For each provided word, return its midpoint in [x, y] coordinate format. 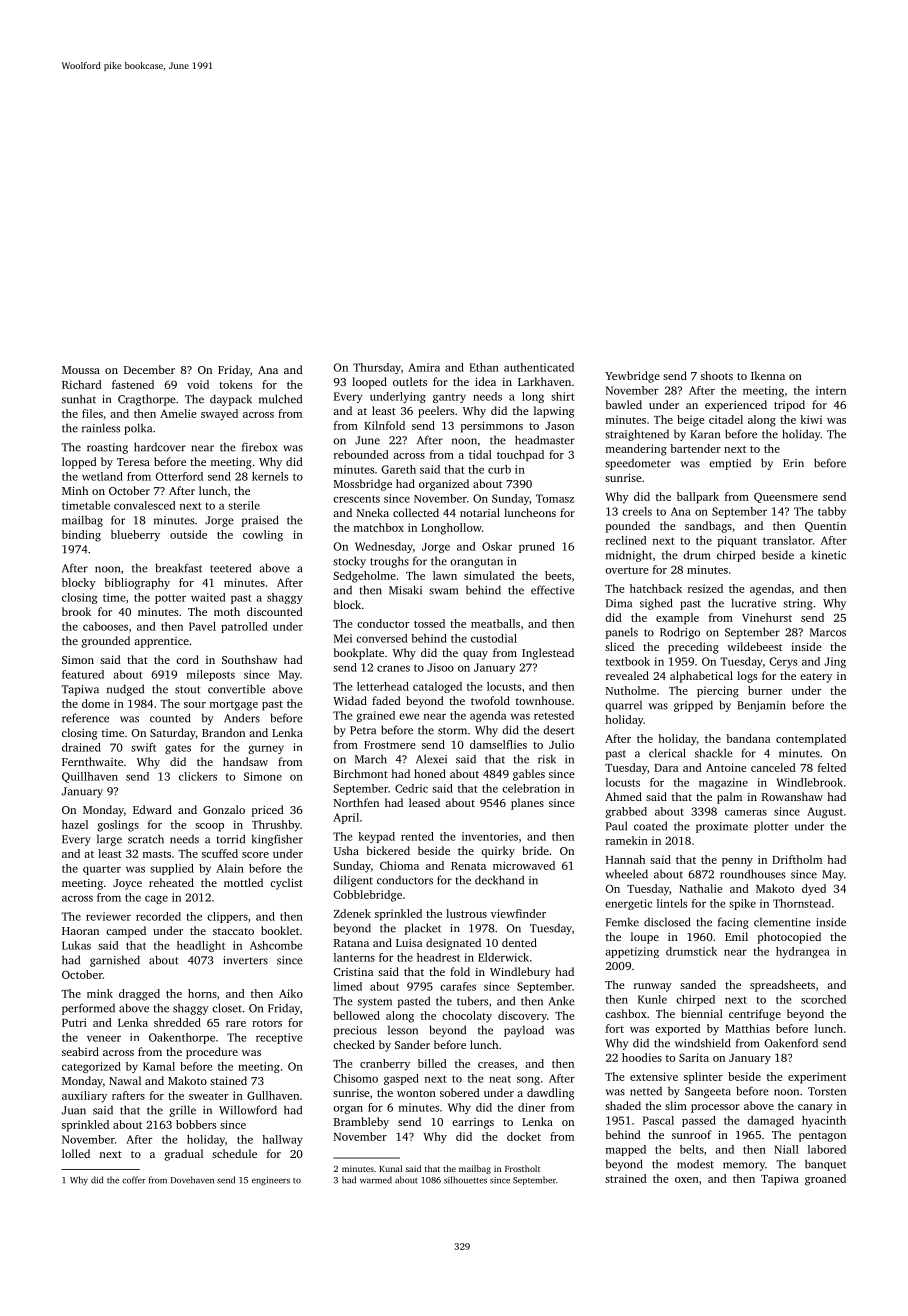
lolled [76, 1153]
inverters [245, 960]
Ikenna [768, 375]
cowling [263, 536]
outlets [410, 381]
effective [553, 590]
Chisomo [355, 1078]
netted [646, 1091]
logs [747, 677]
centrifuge [755, 1015]
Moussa [81, 370]
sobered [460, 1092]
